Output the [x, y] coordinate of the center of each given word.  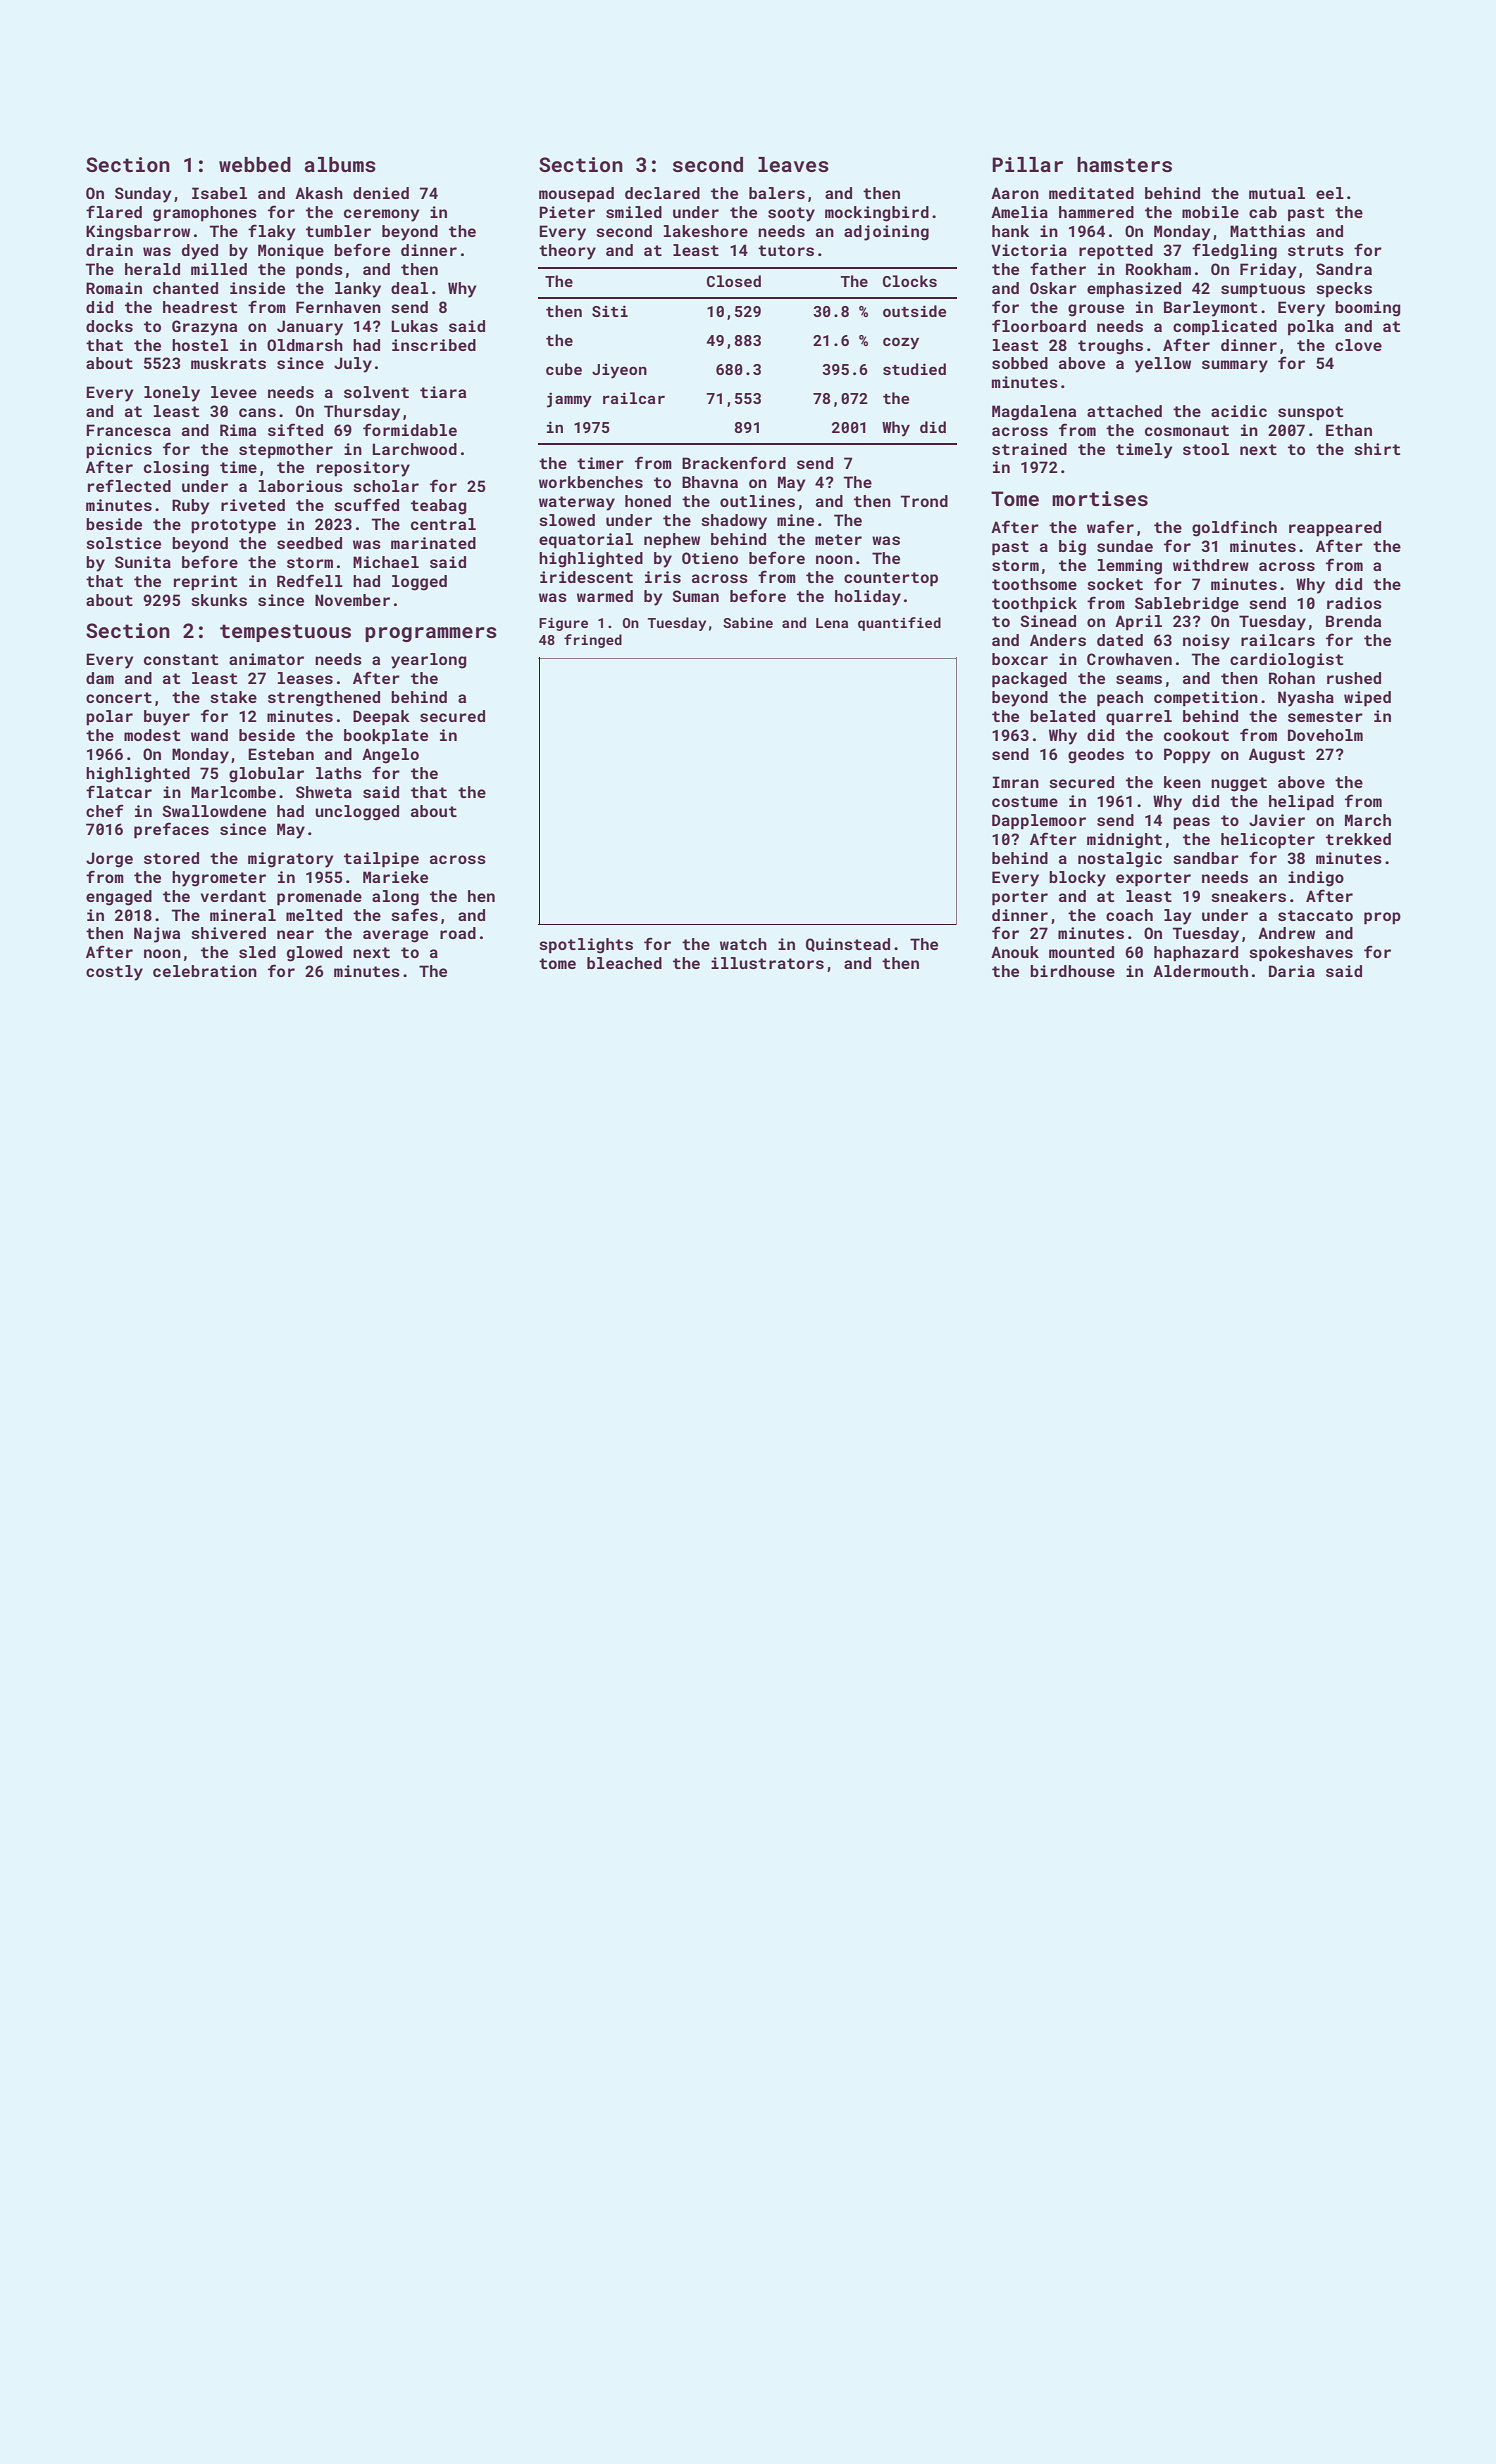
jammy [569, 400]
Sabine [748, 622]
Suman [695, 596]
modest [152, 735]
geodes [1096, 756]
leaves [793, 164]
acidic [1239, 411]
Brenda [1353, 621]
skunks [219, 600]
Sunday [143, 195]
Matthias [1267, 231]
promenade [319, 898]
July [353, 365]
